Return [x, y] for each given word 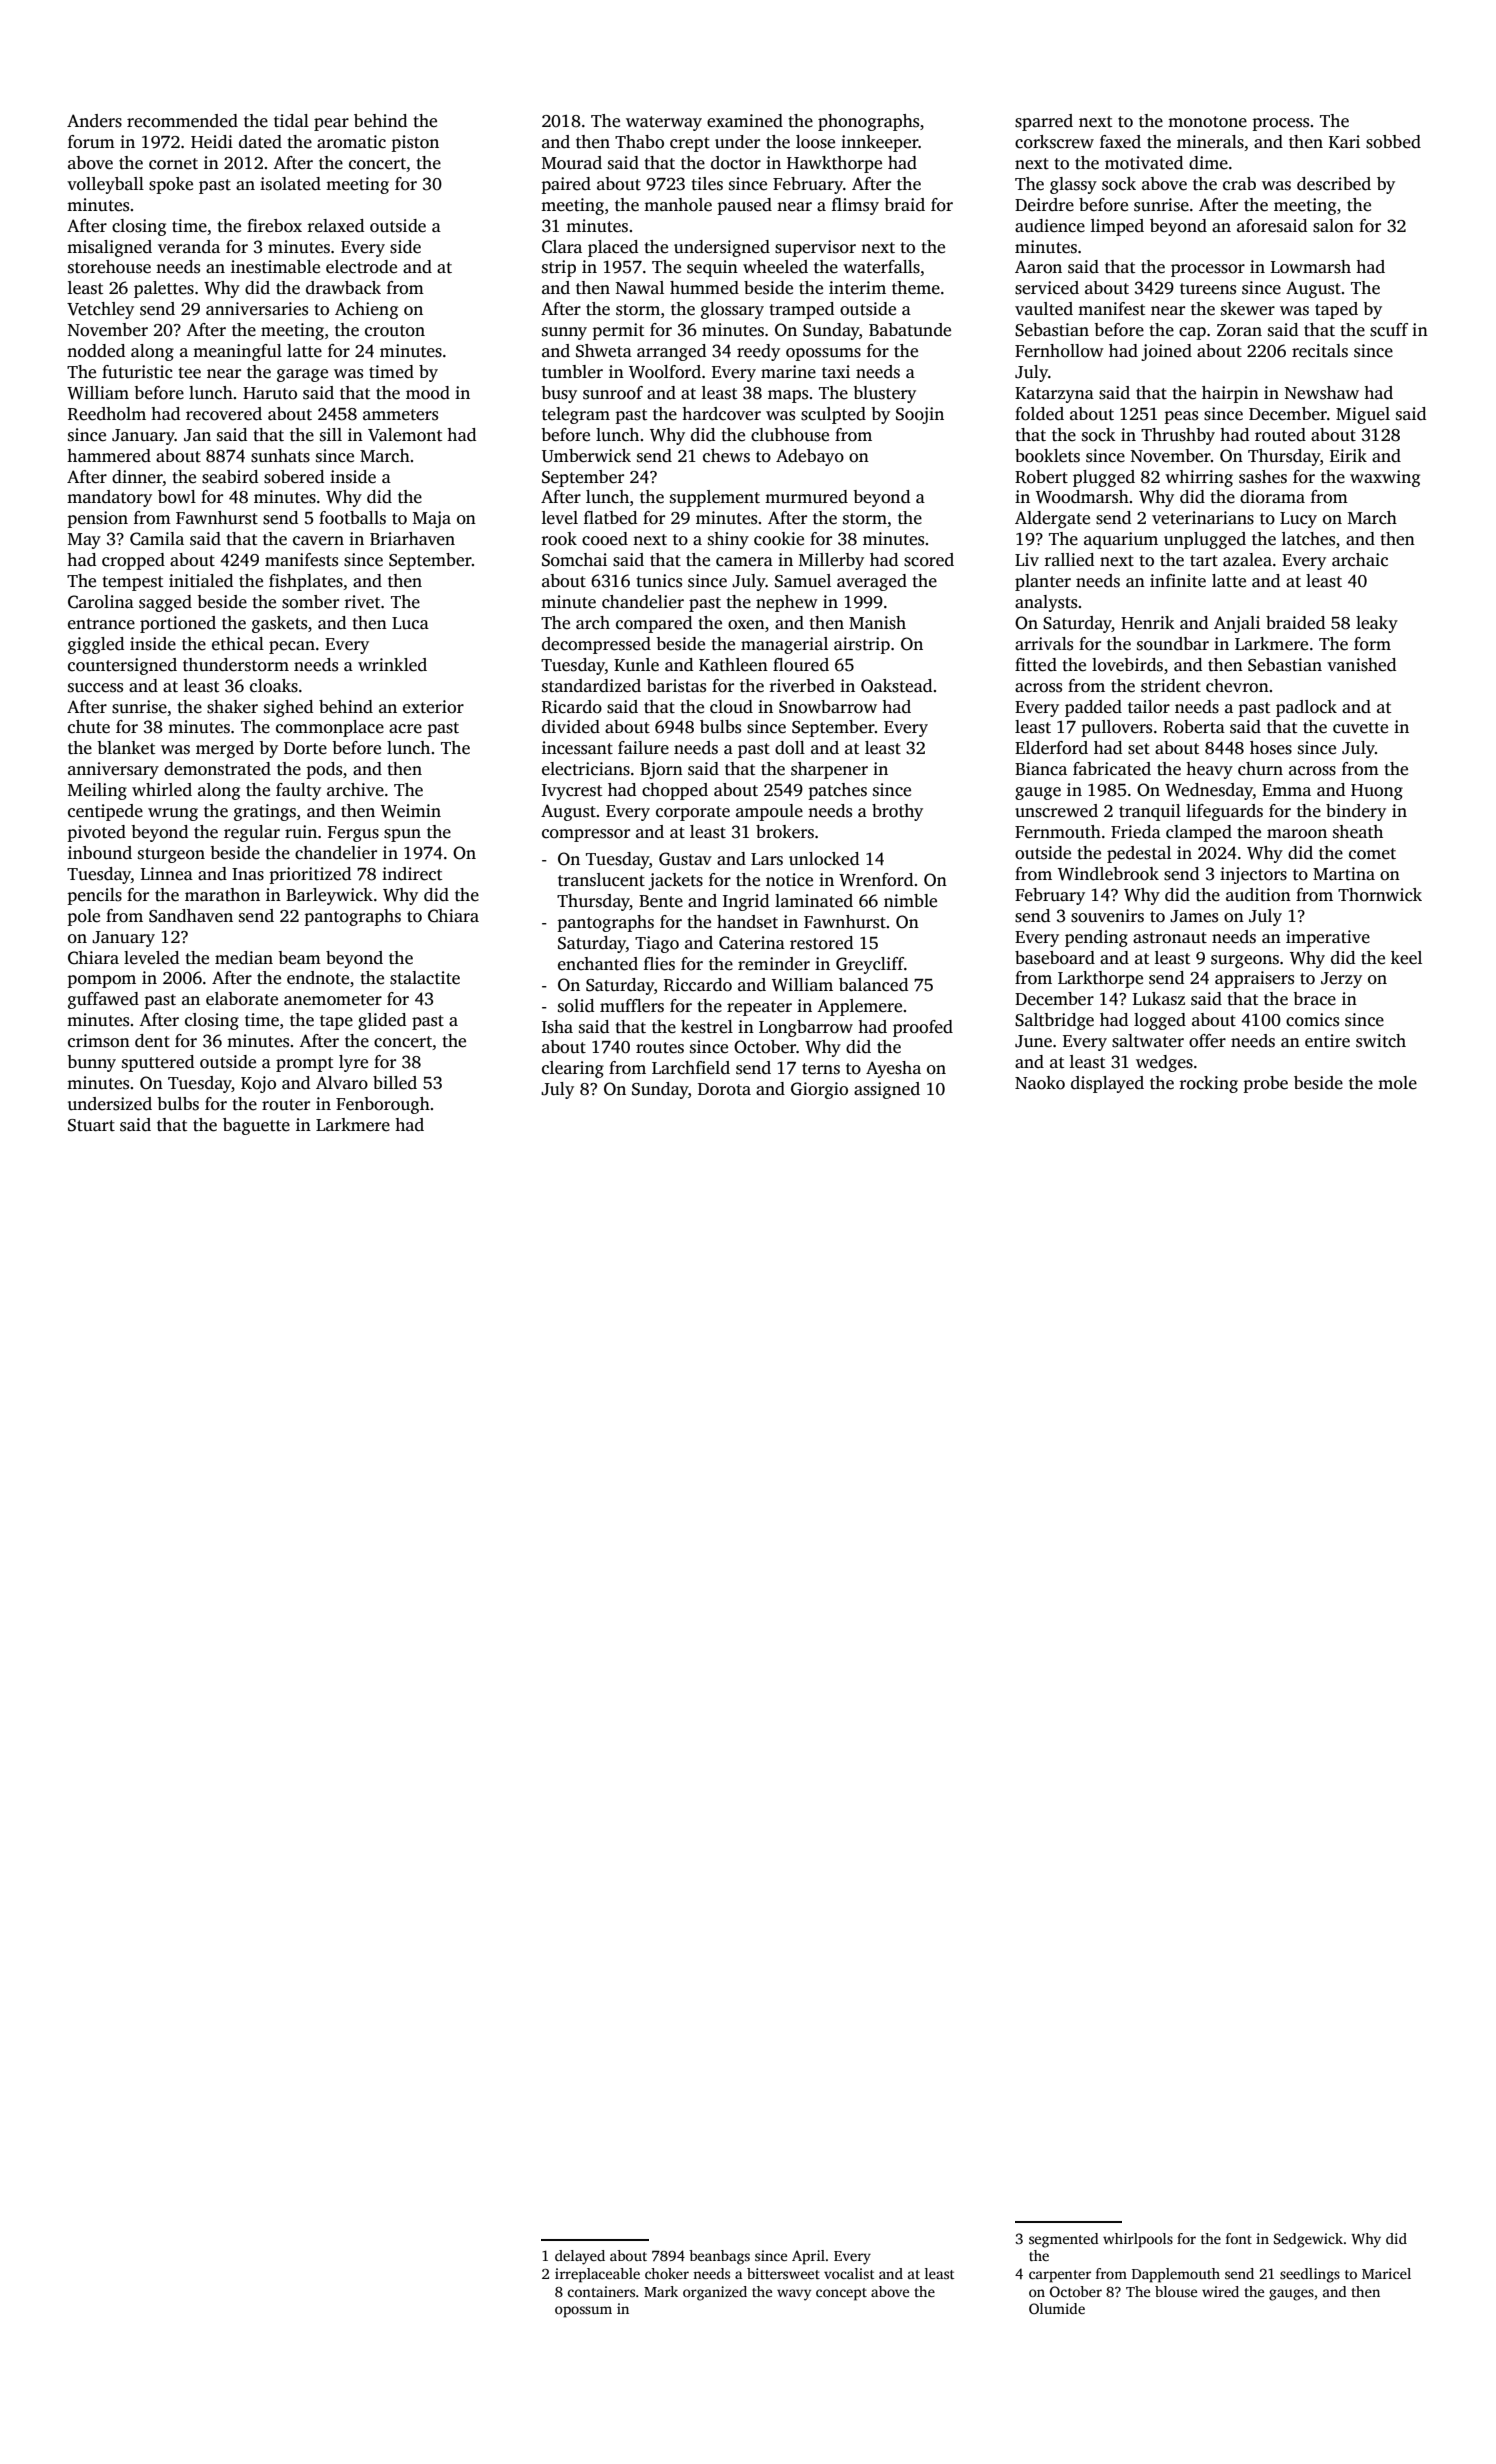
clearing [573, 1069]
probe [1265, 1084]
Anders [94, 121]
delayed [580, 2257]
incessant [577, 748]
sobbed [1393, 142]
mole [1397, 1083]
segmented [1064, 2240]
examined [745, 121]
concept [841, 2294]
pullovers [1116, 728]
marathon [222, 895]
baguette [256, 1126]
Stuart [91, 1125]
